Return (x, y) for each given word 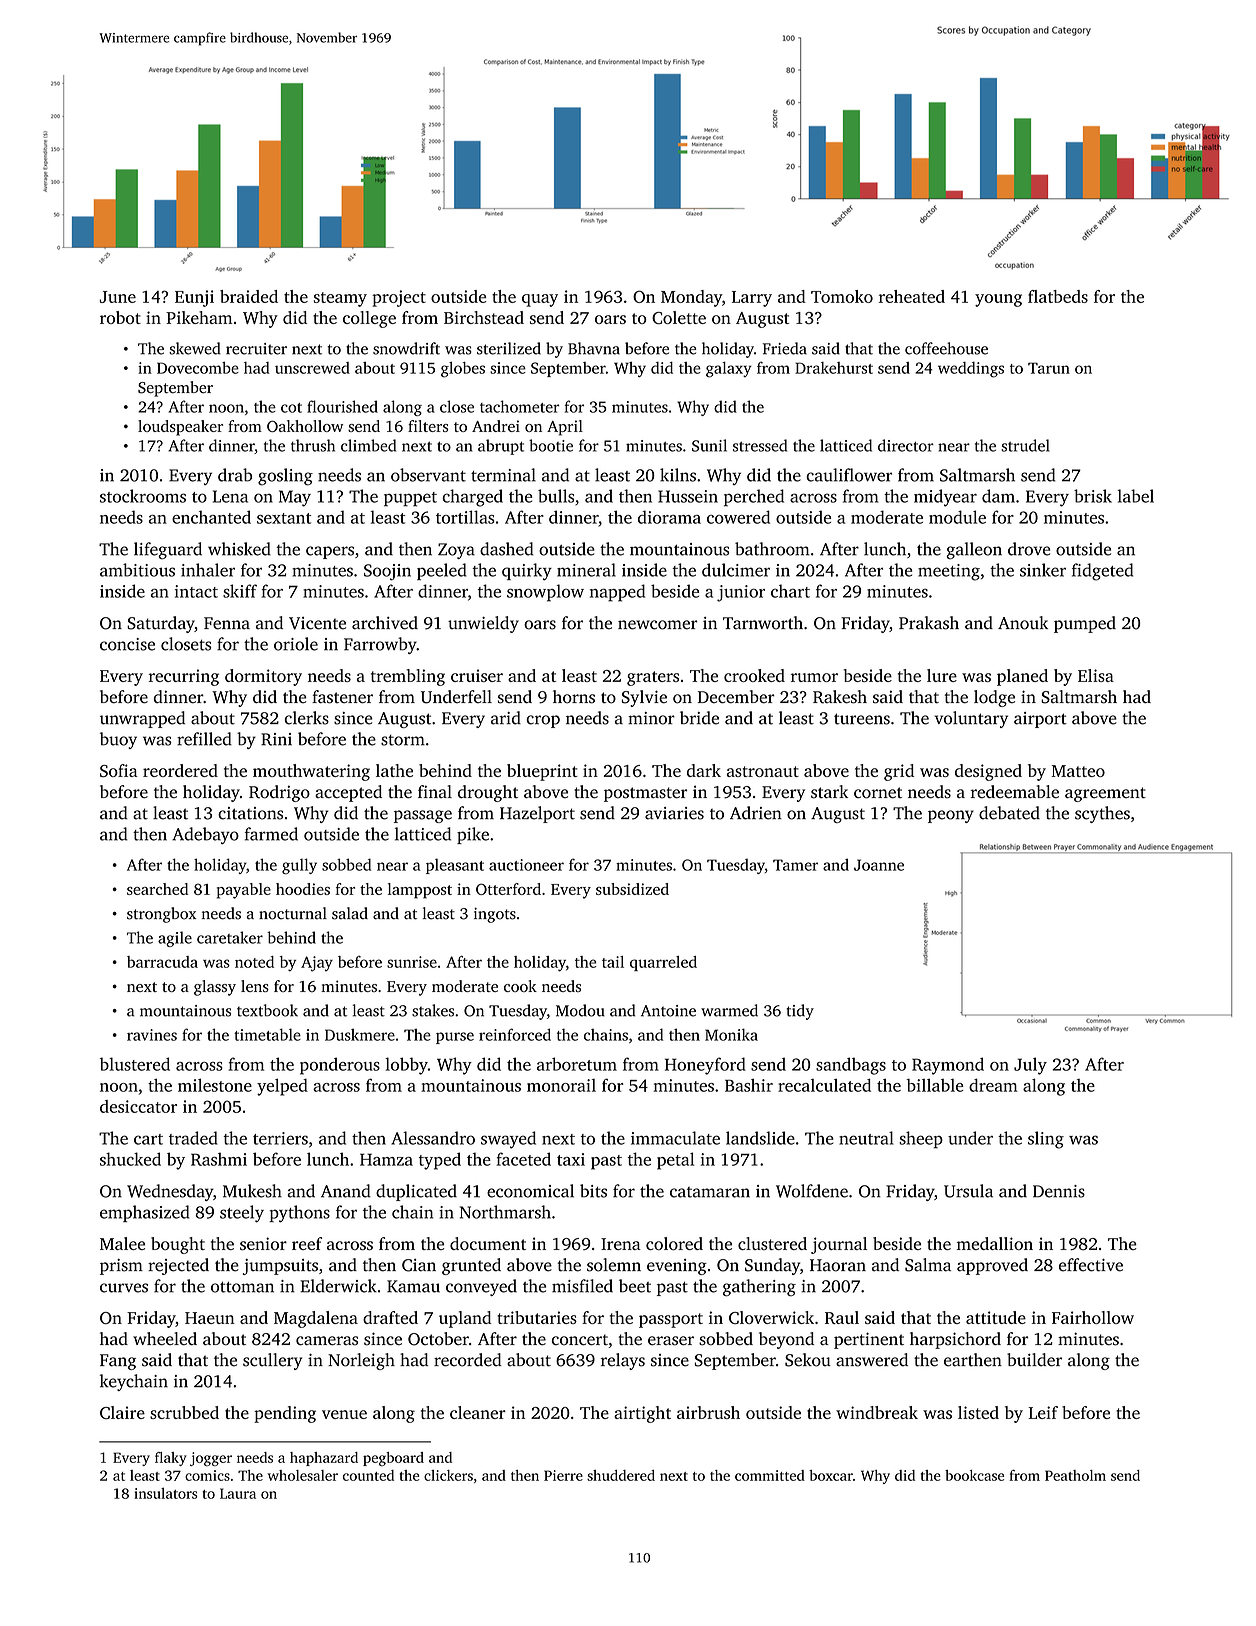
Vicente (317, 623)
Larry (752, 299)
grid (899, 772)
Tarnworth (763, 623)
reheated (912, 296)
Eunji (194, 298)
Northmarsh (505, 1212)
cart (148, 1139)
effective (1091, 1265)
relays (623, 1361)
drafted (390, 1317)
